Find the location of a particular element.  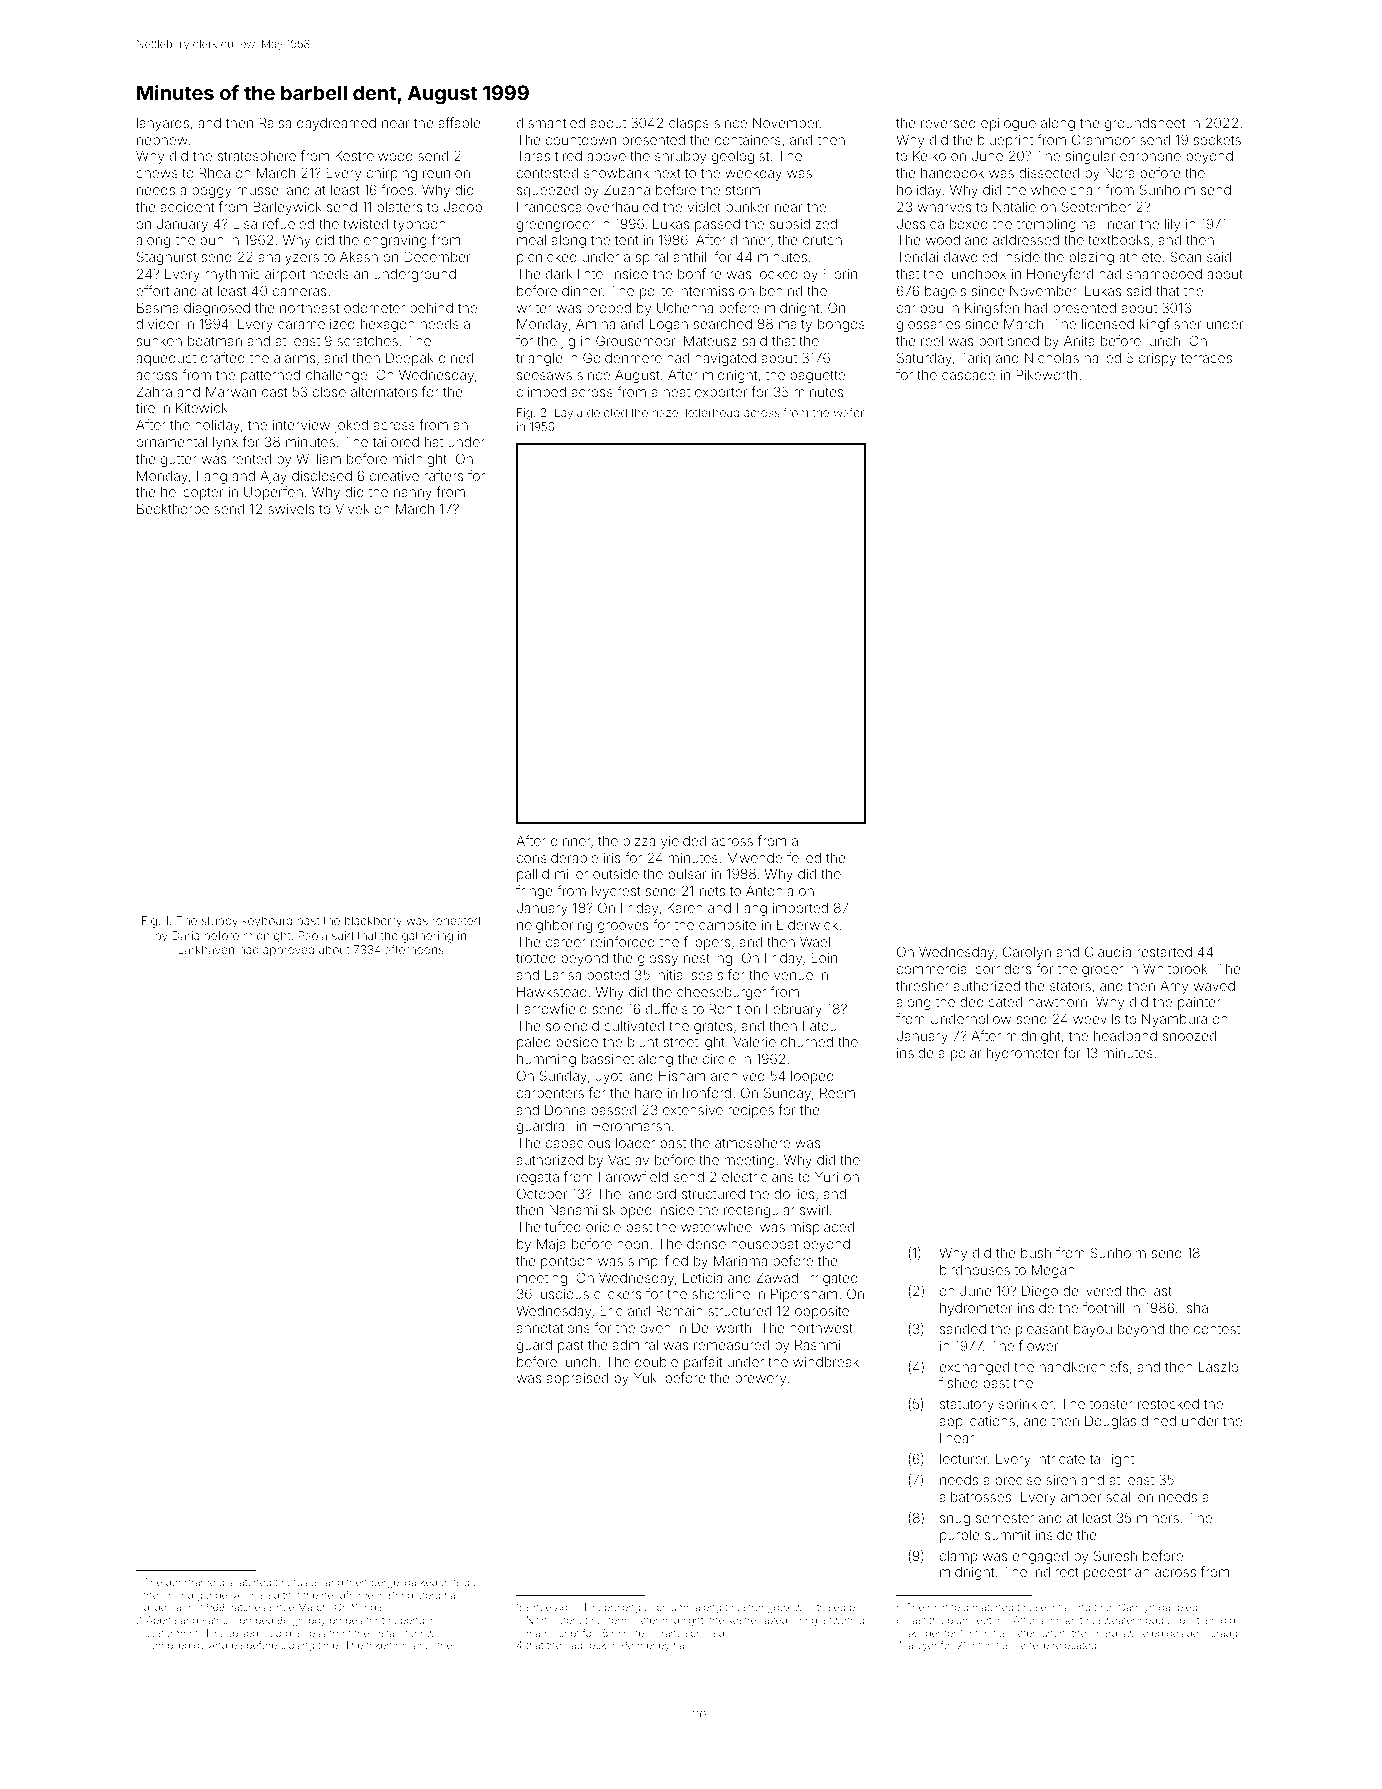

wafer is located at coordinates (849, 412).
